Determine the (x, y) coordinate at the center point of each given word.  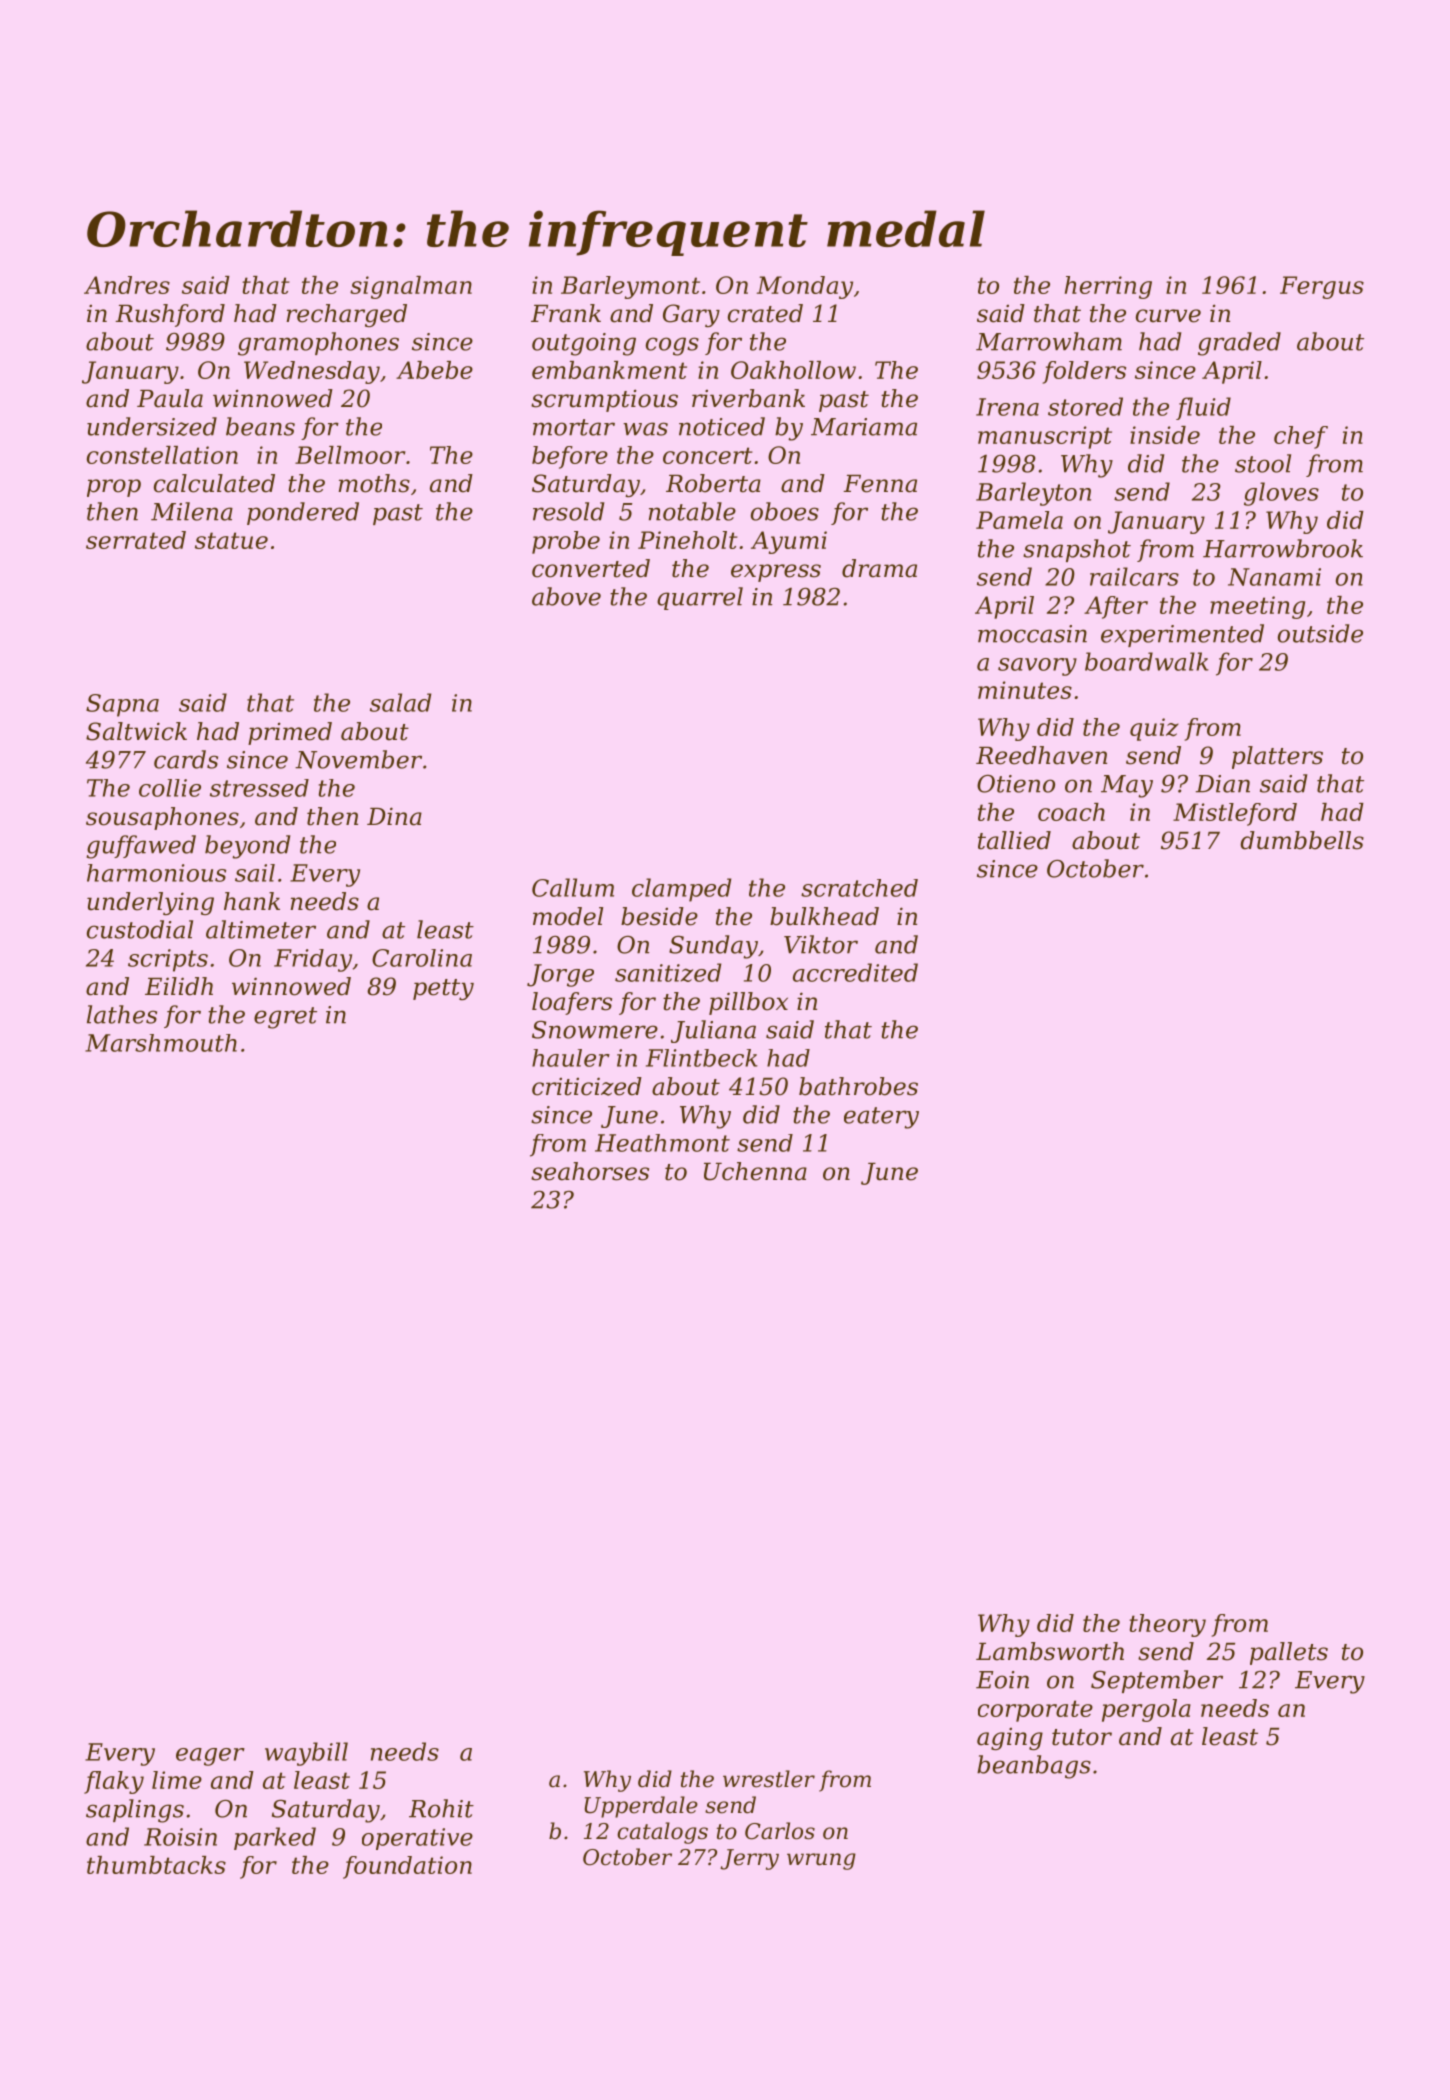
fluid (1203, 408)
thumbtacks (156, 1865)
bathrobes (858, 1086)
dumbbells (1302, 840)
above (566, 596)
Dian (1223, 784)
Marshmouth (161, 1043)
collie (170, 788)
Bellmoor (350, 455)
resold (568, 511)
